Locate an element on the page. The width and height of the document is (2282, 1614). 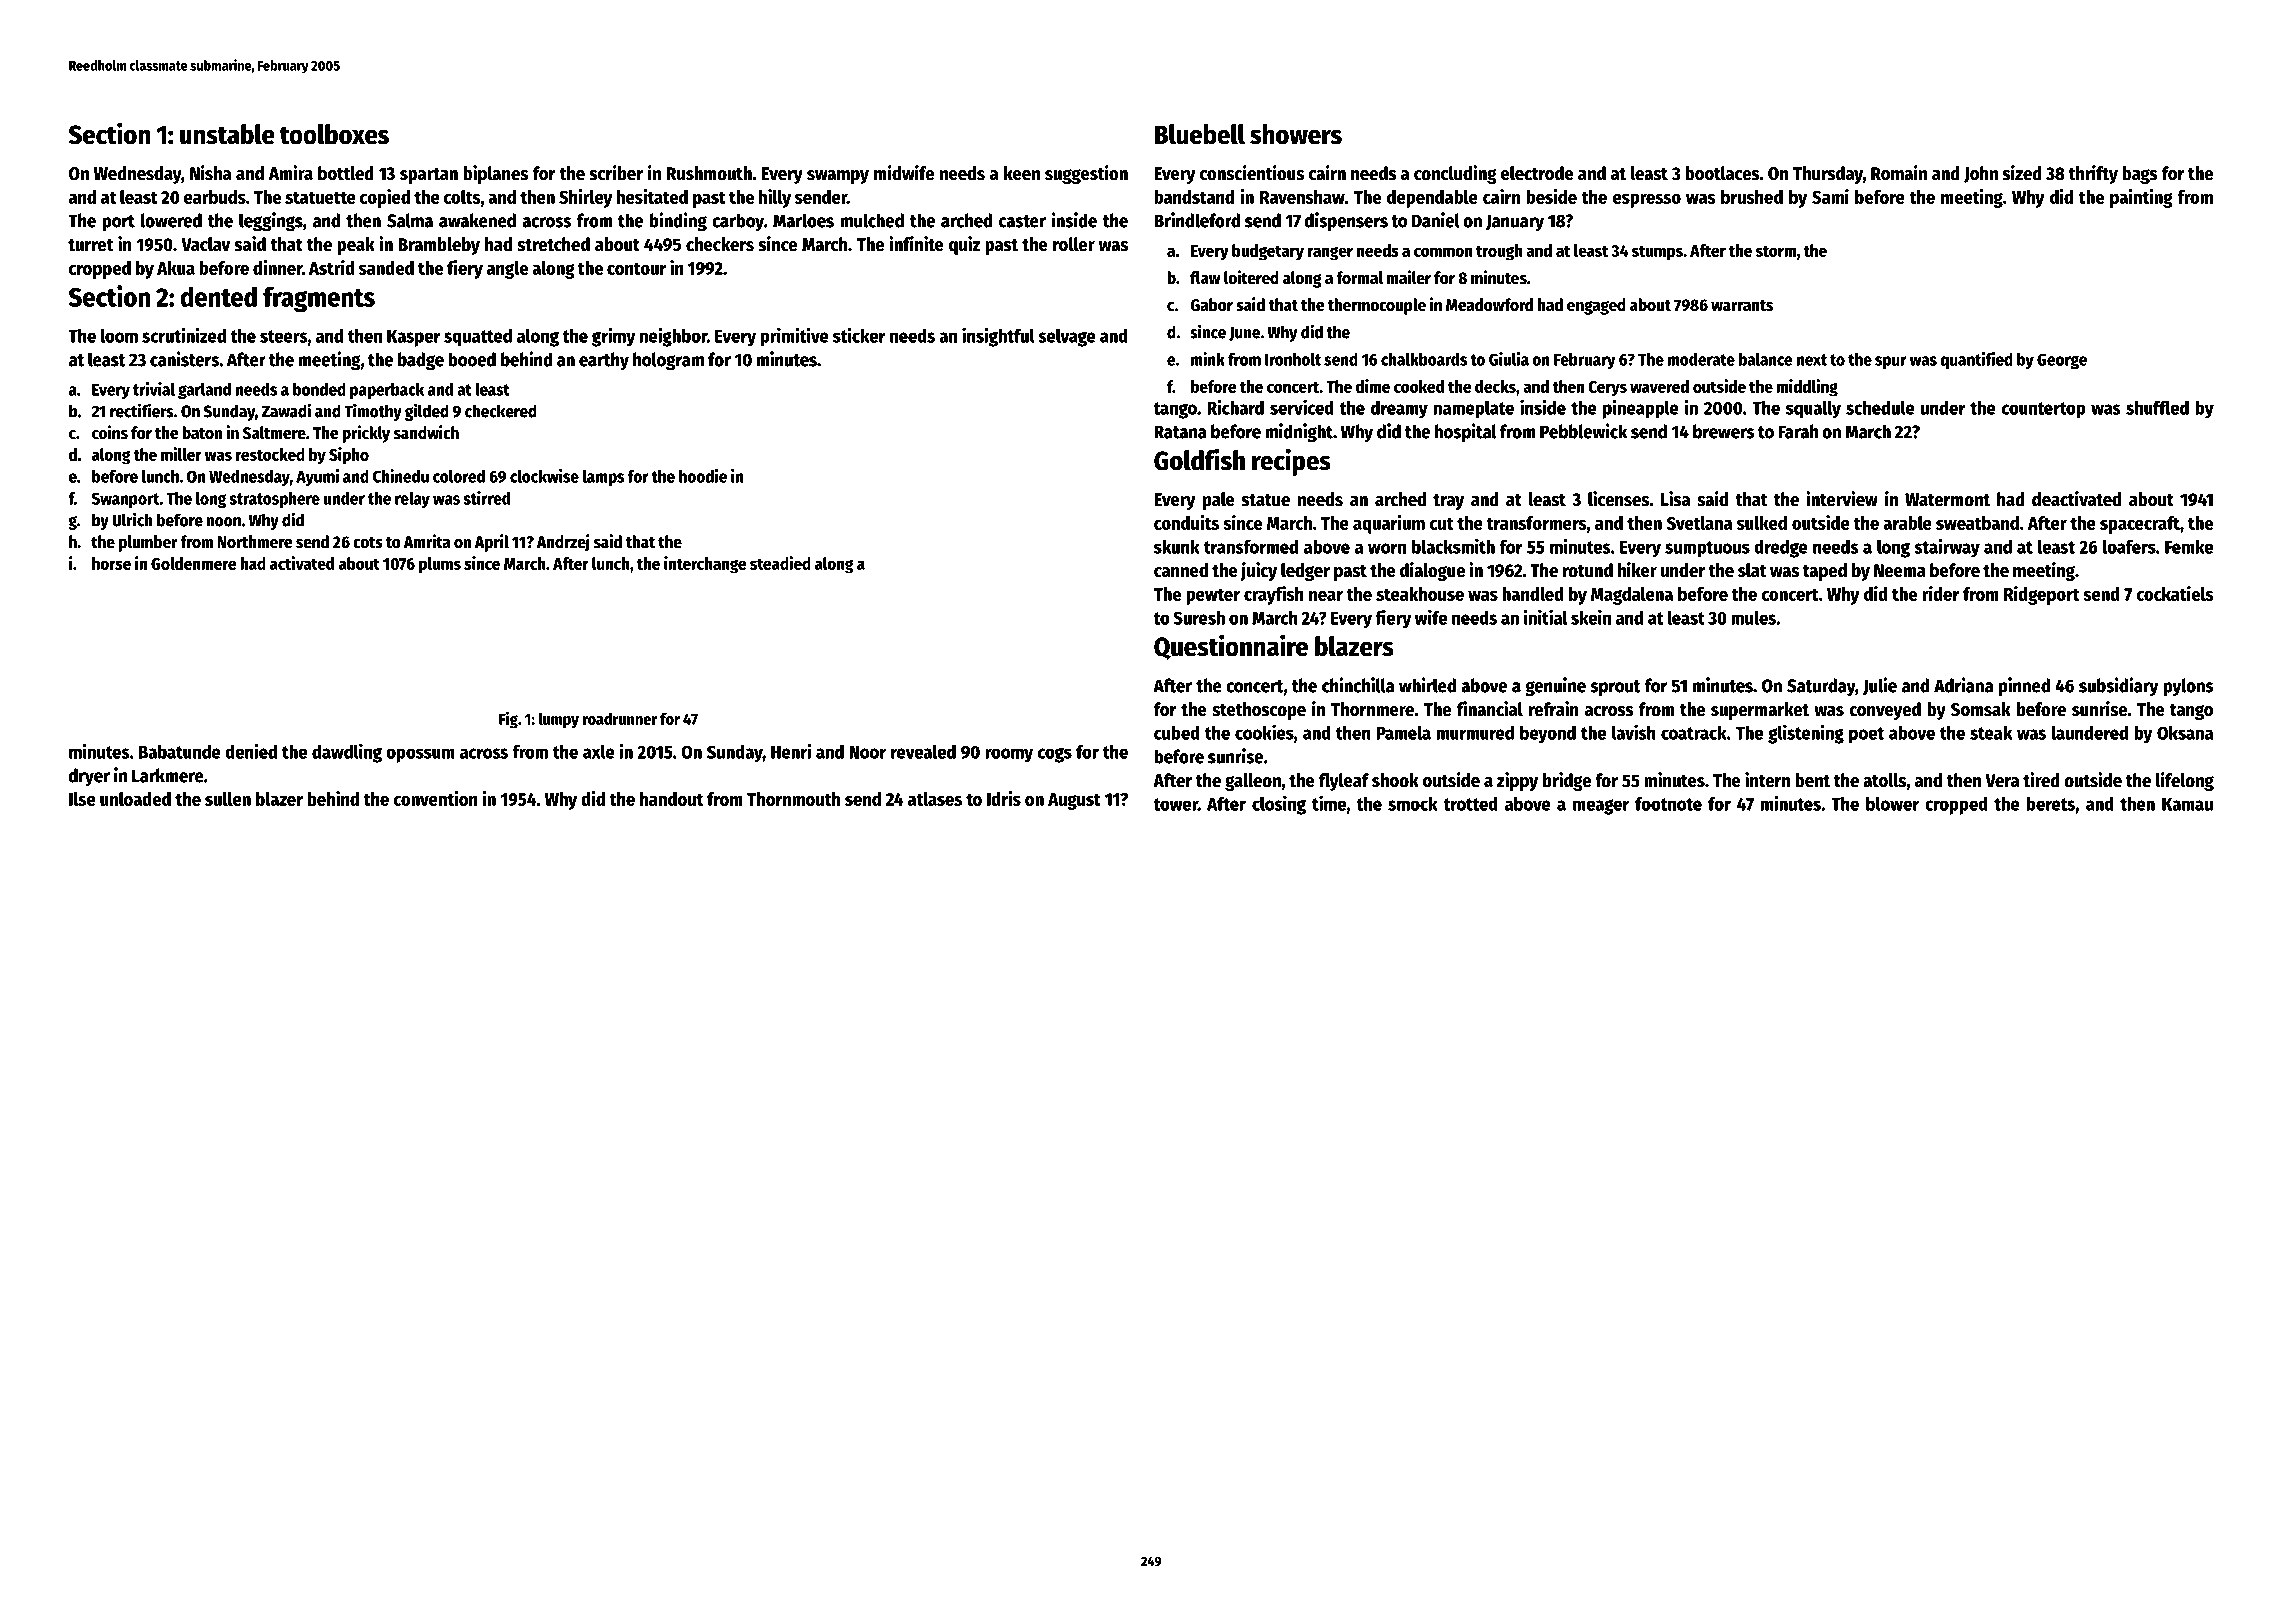
warrants is located at coordinates (1742, 306).
